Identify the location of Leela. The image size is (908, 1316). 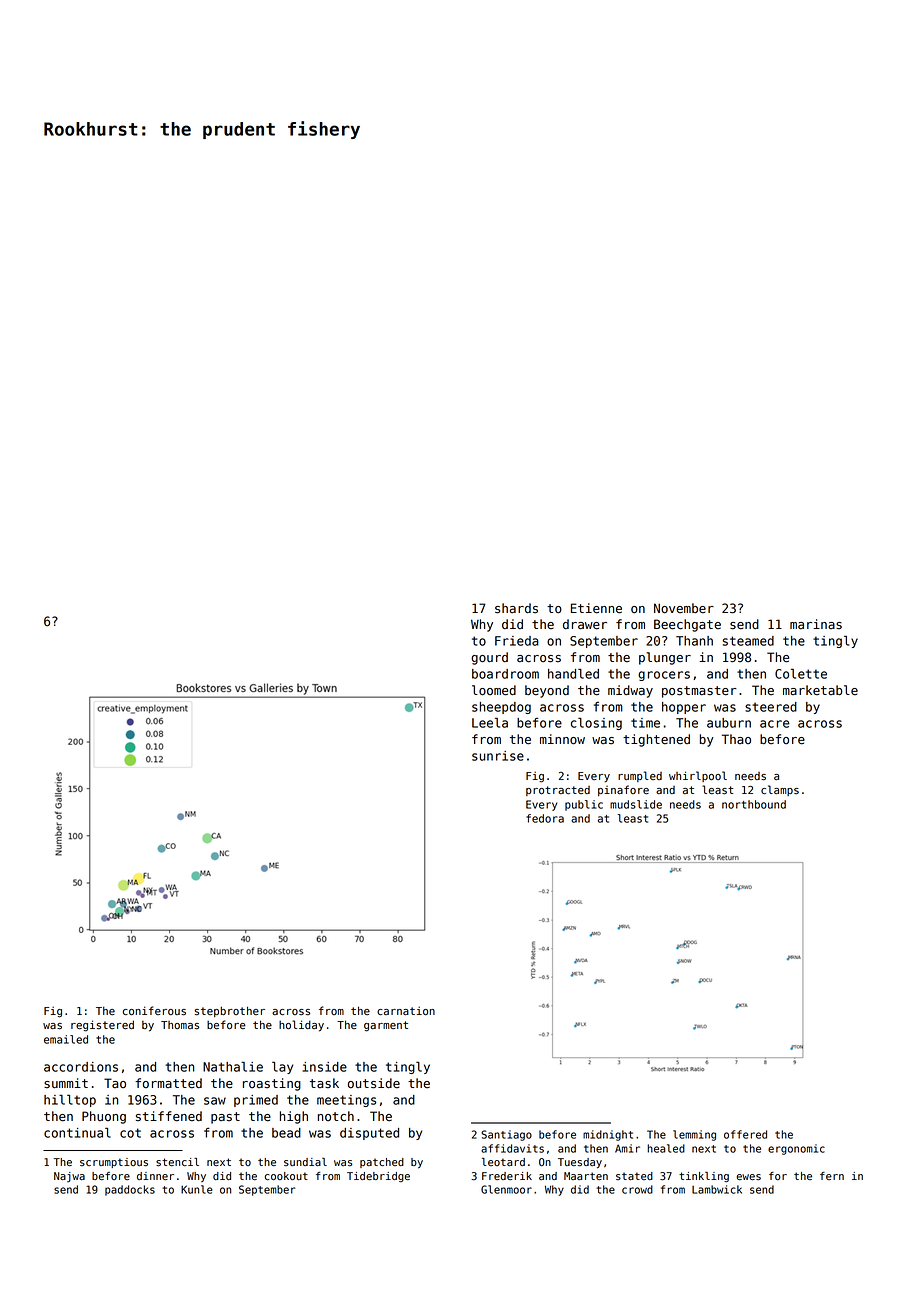
(490, 722).
